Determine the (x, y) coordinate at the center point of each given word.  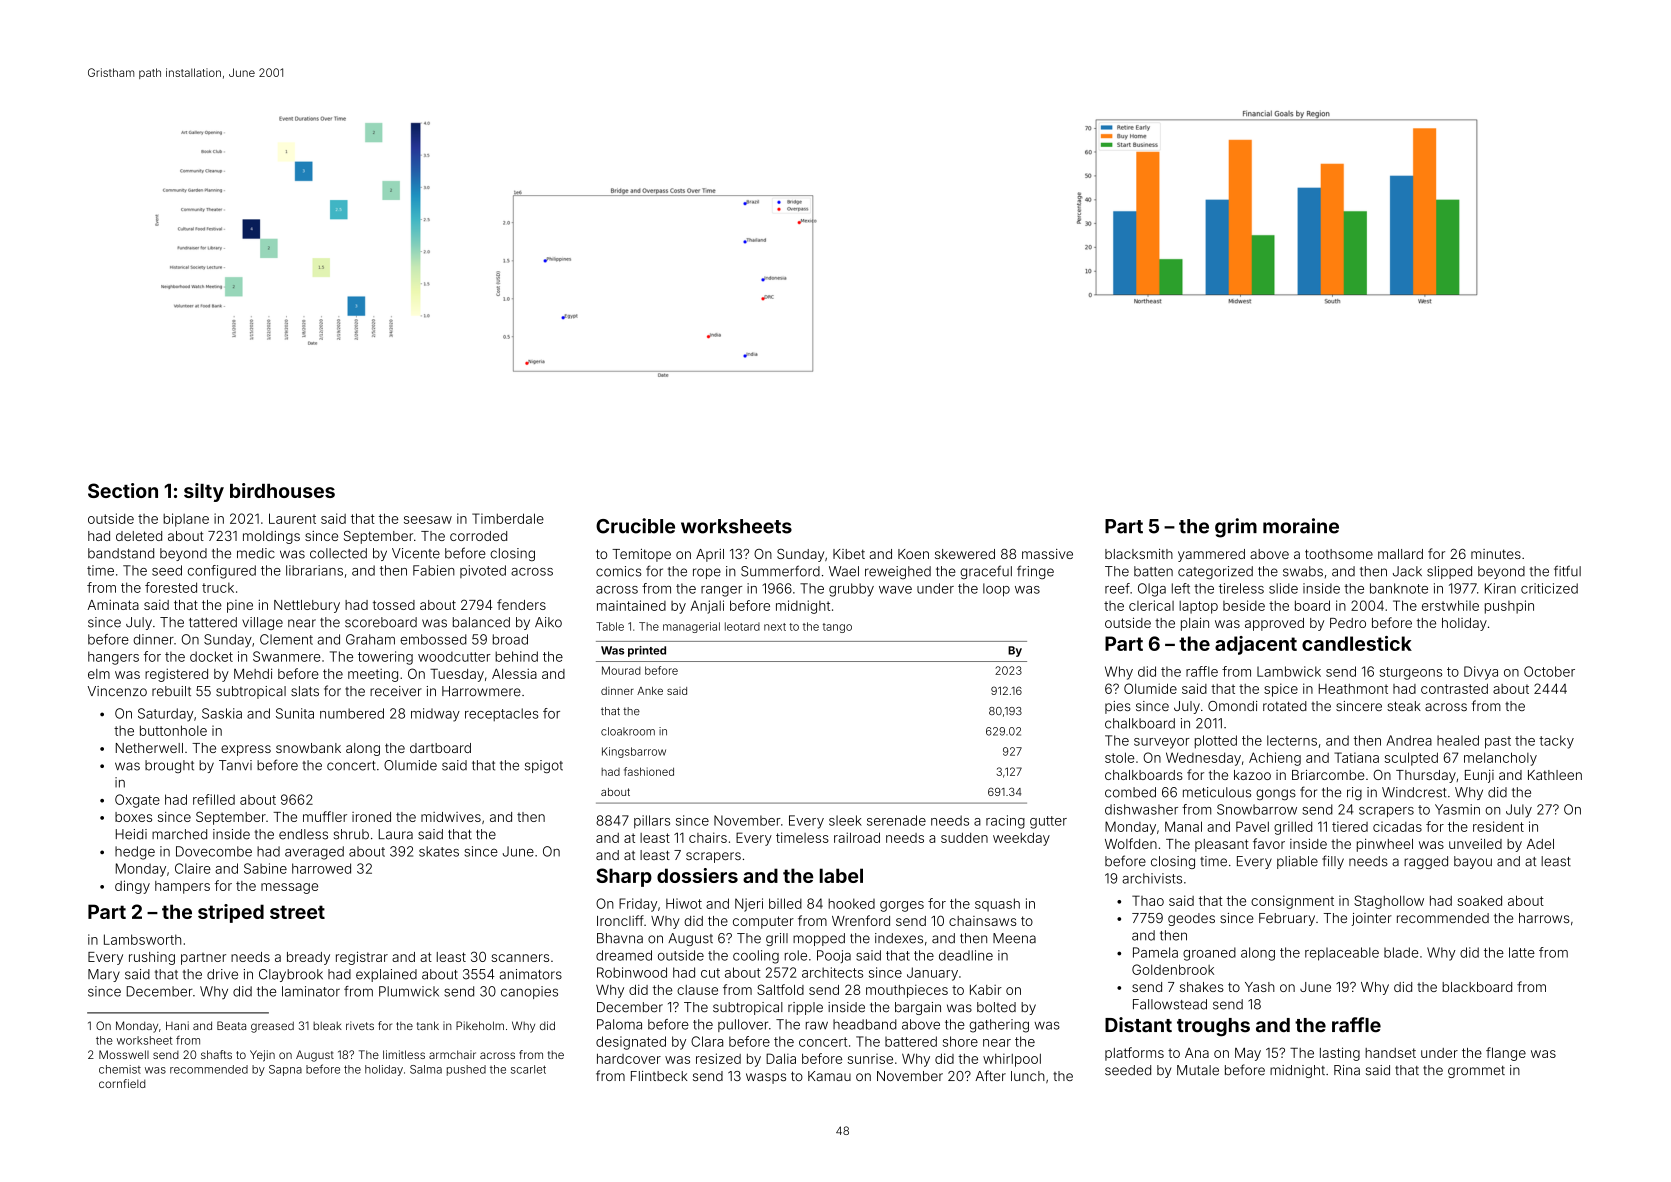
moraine (1301, 526)
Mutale (1198, 1070)
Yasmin (1457, 809)
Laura (396, 834)
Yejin (262, 1056)
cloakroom (628, 731)
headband (865, 1024)
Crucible (635, 526)
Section (123, 490)
